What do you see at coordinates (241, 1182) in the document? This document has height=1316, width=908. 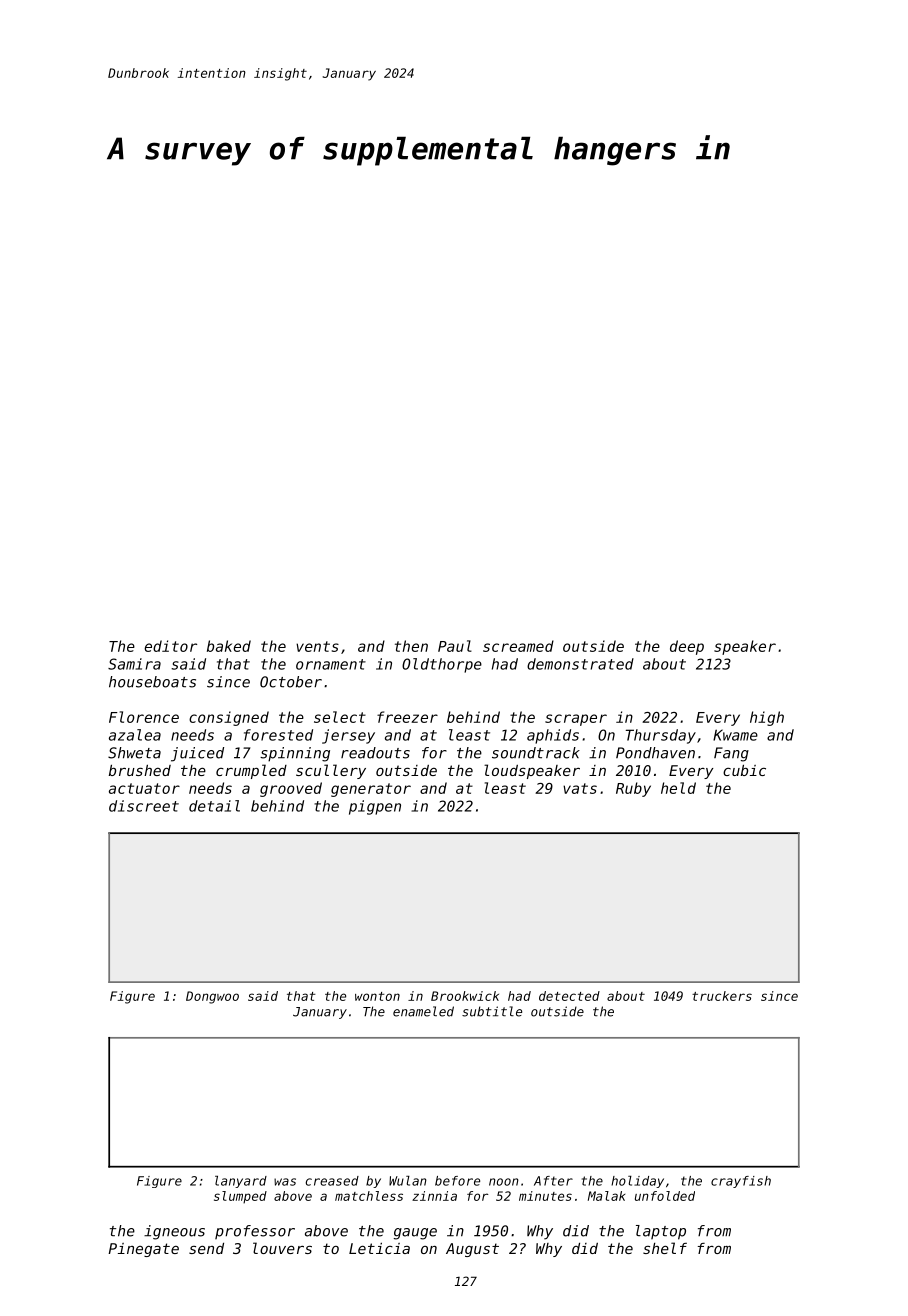 I see `lanyard` at bounding box center [241, 1182].
